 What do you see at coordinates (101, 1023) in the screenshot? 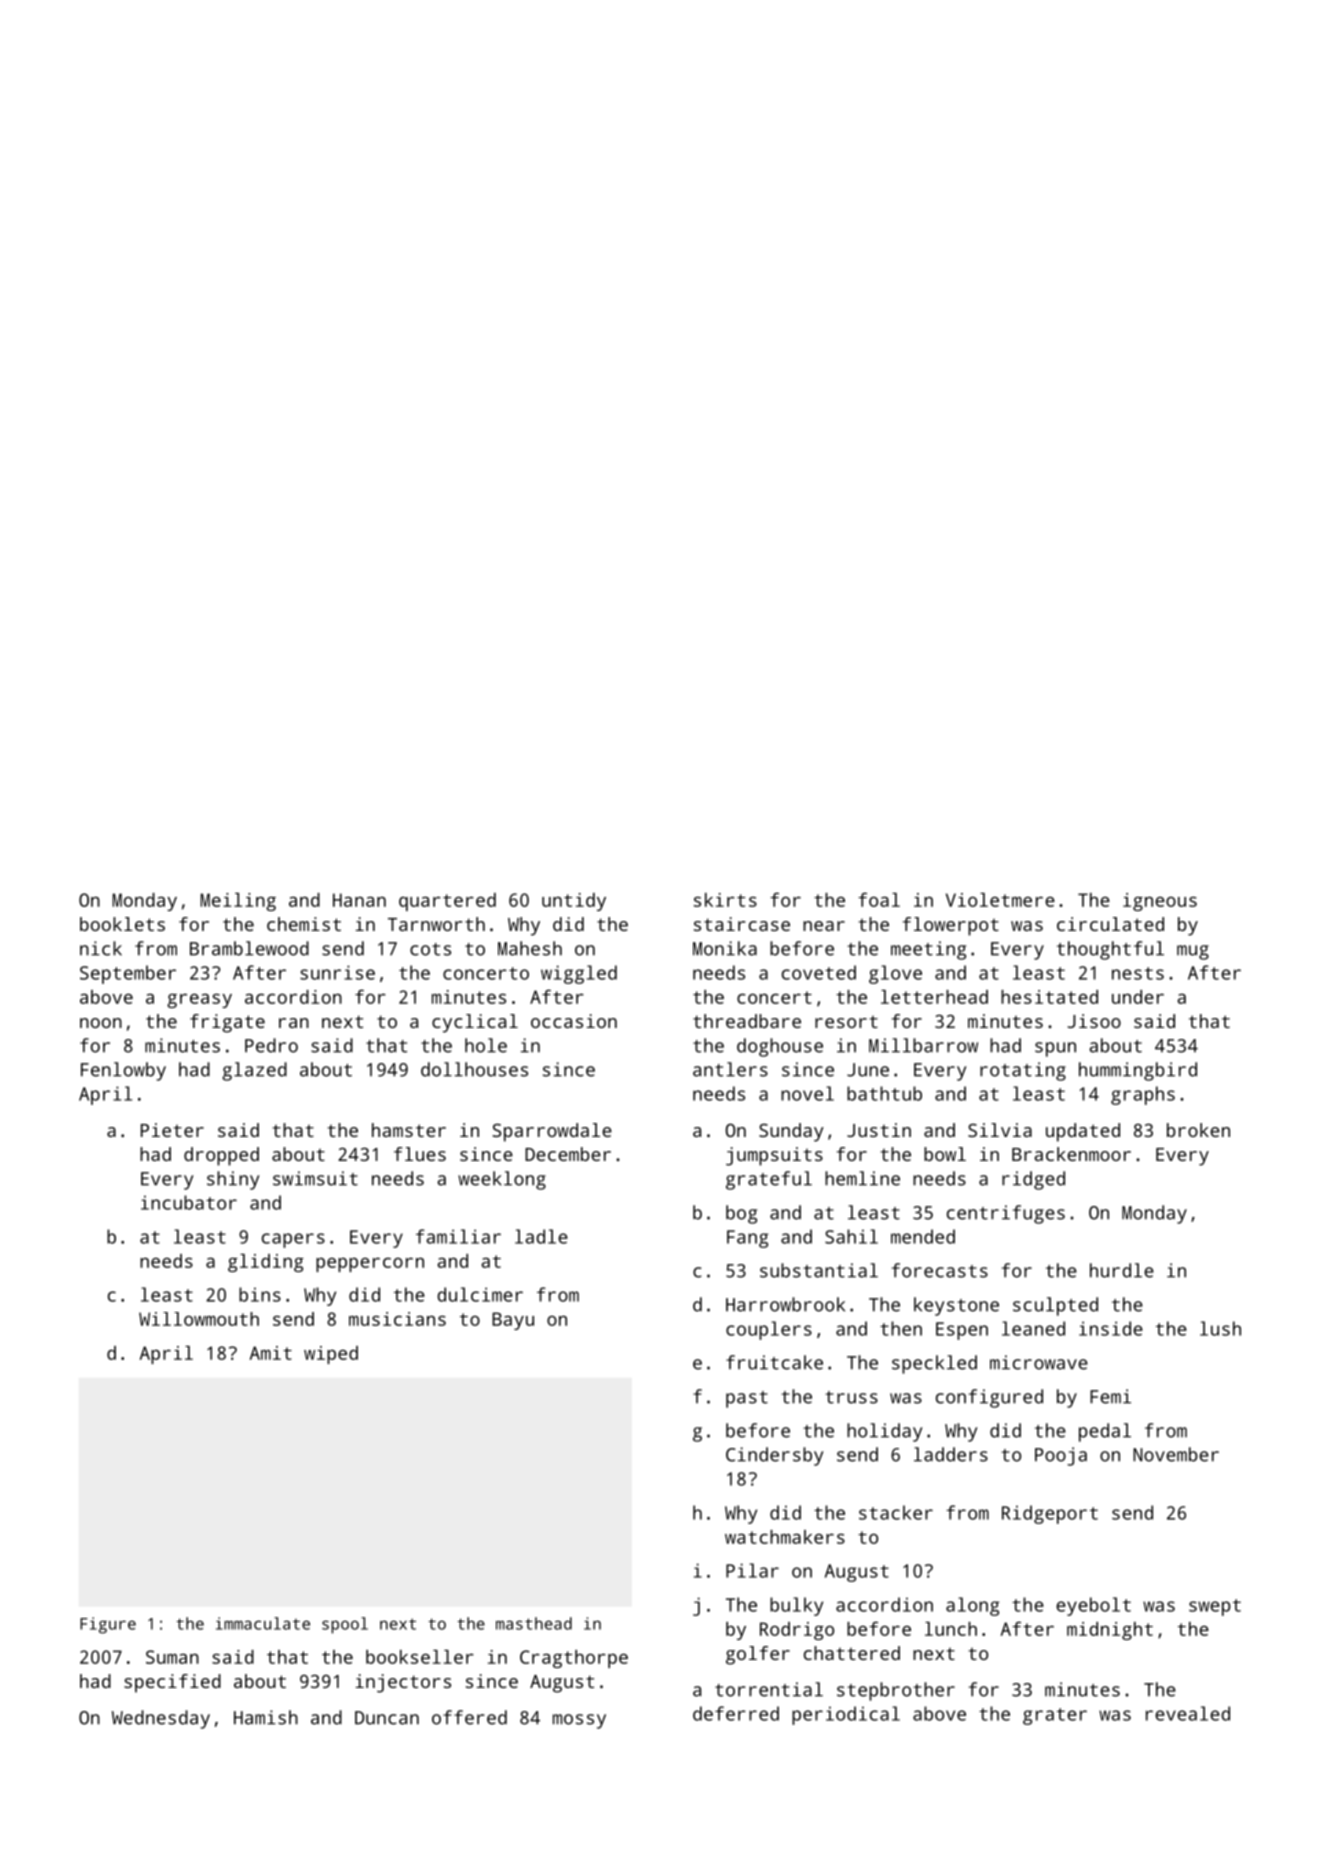
I see `noon` at bounding box center [101, 1023].
